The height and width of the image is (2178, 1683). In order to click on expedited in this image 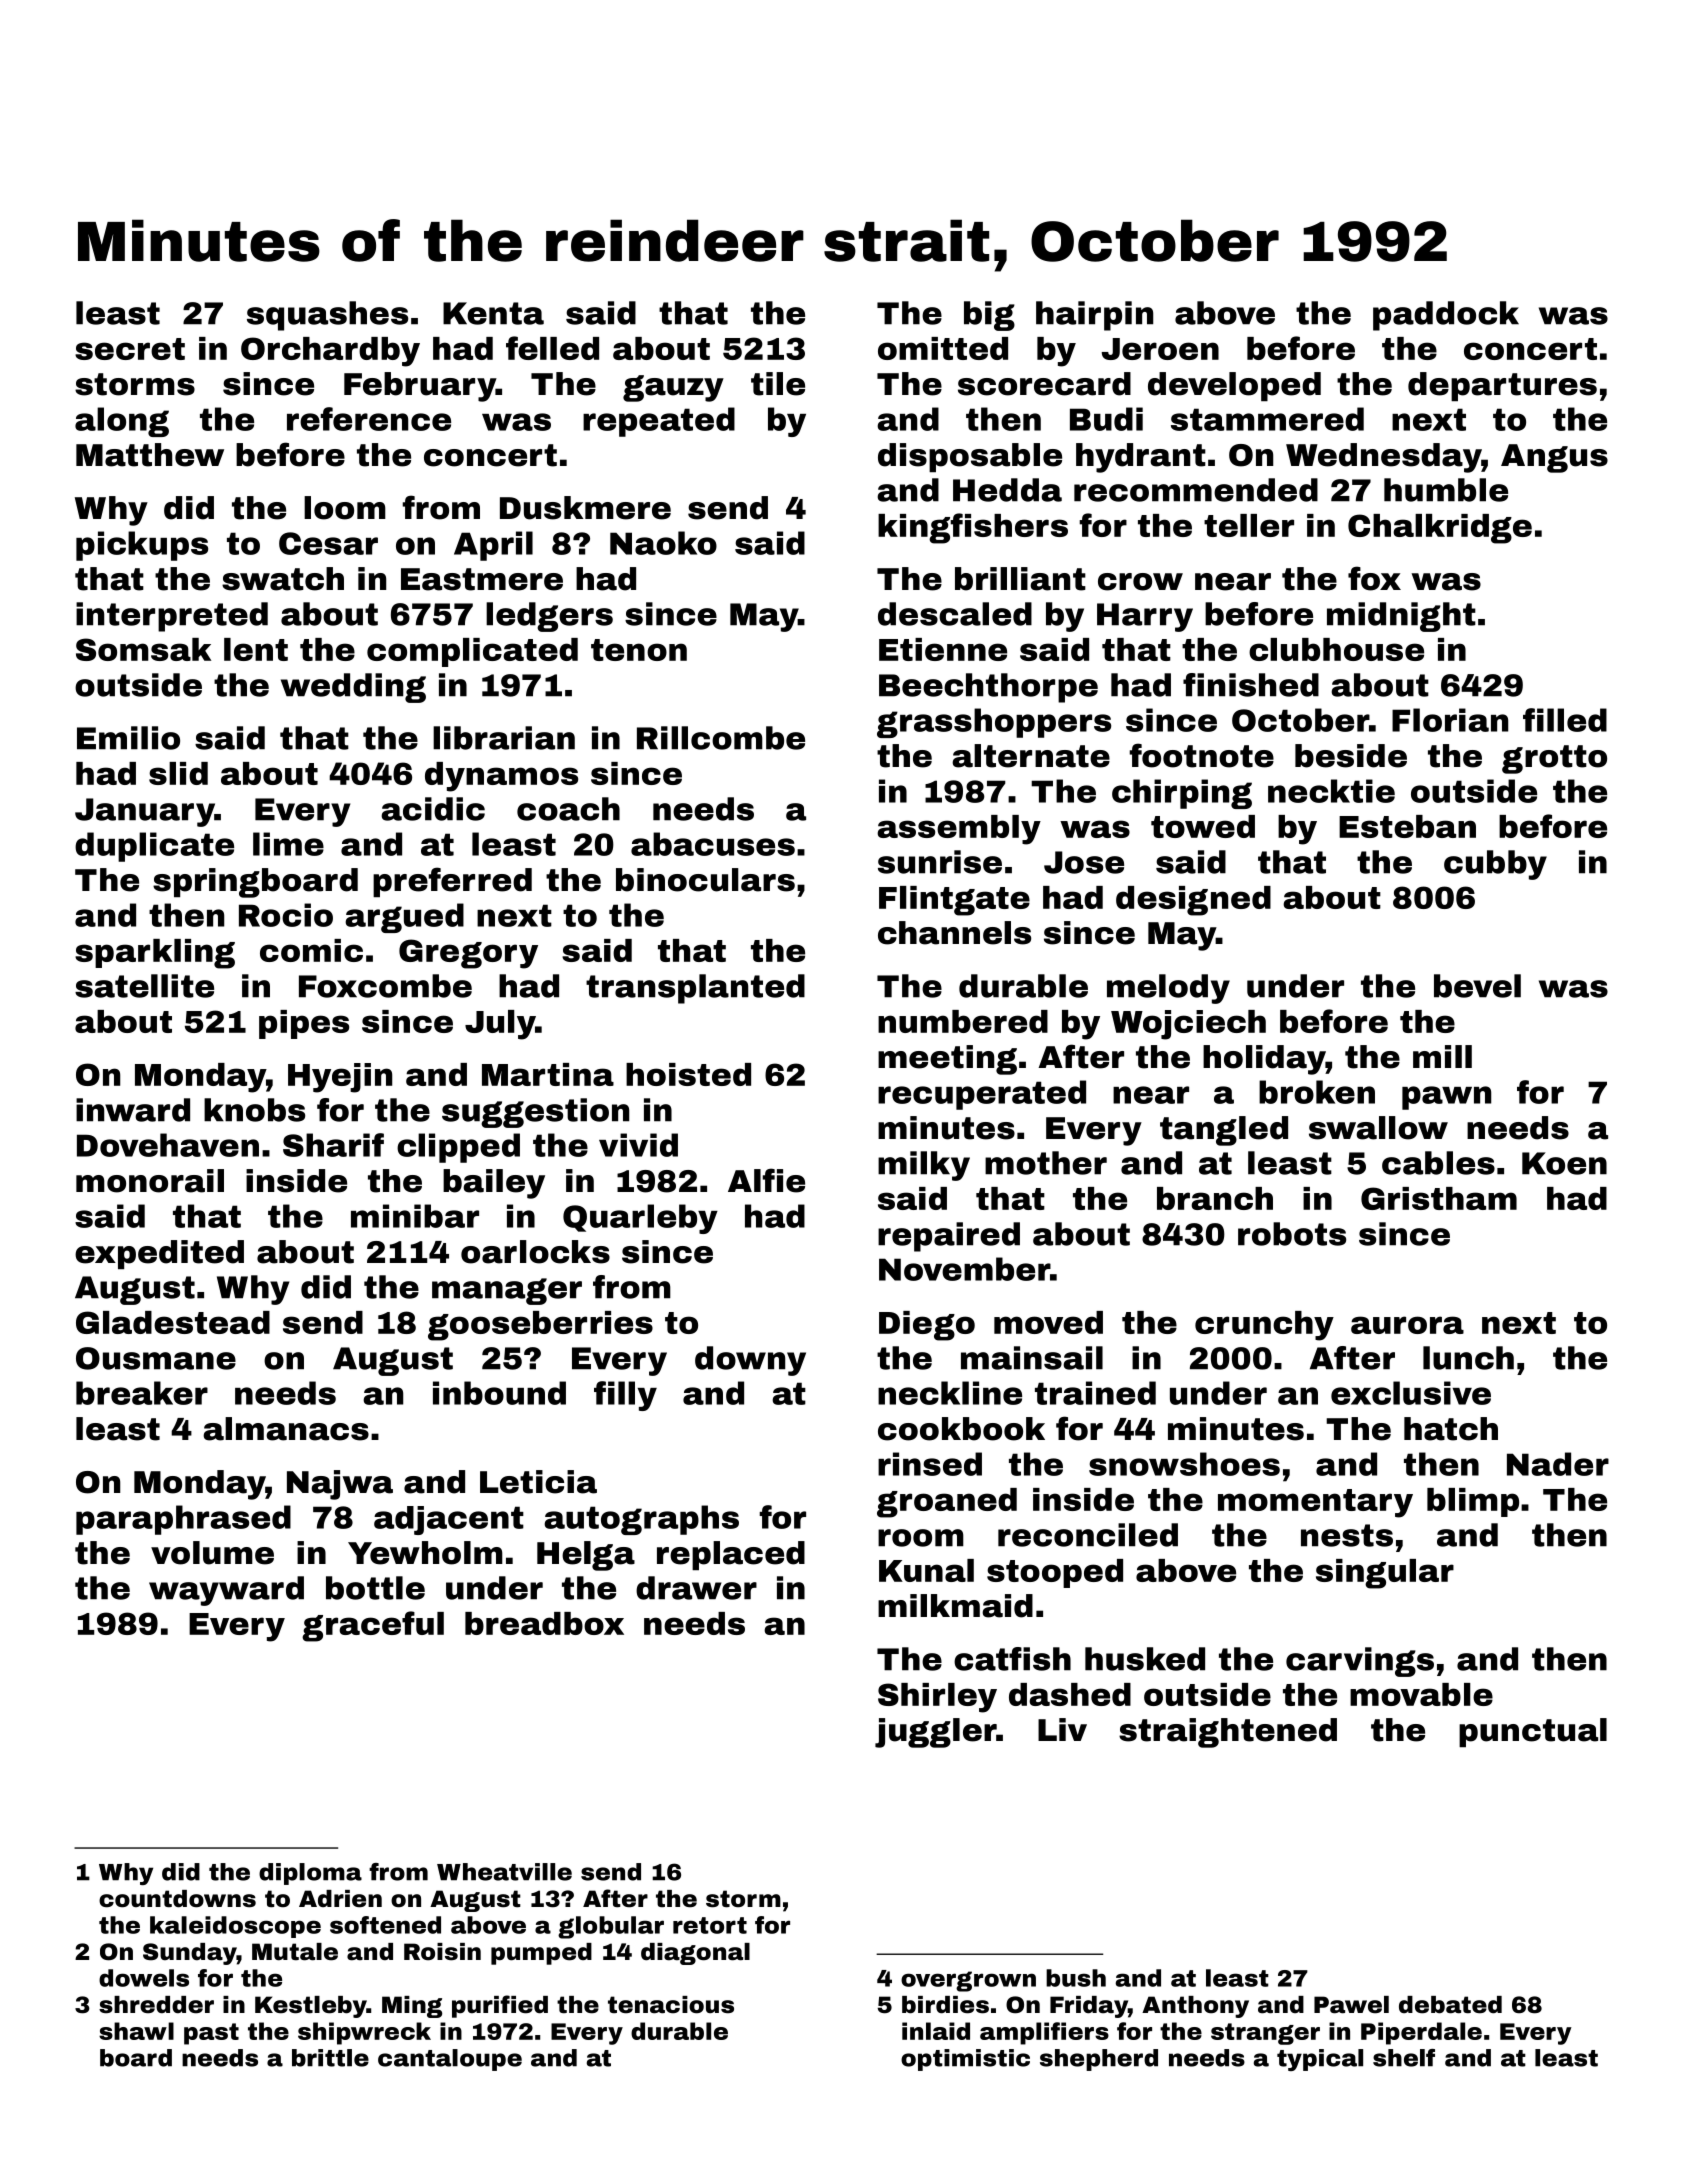, I will do `click(159, 1254)`.
